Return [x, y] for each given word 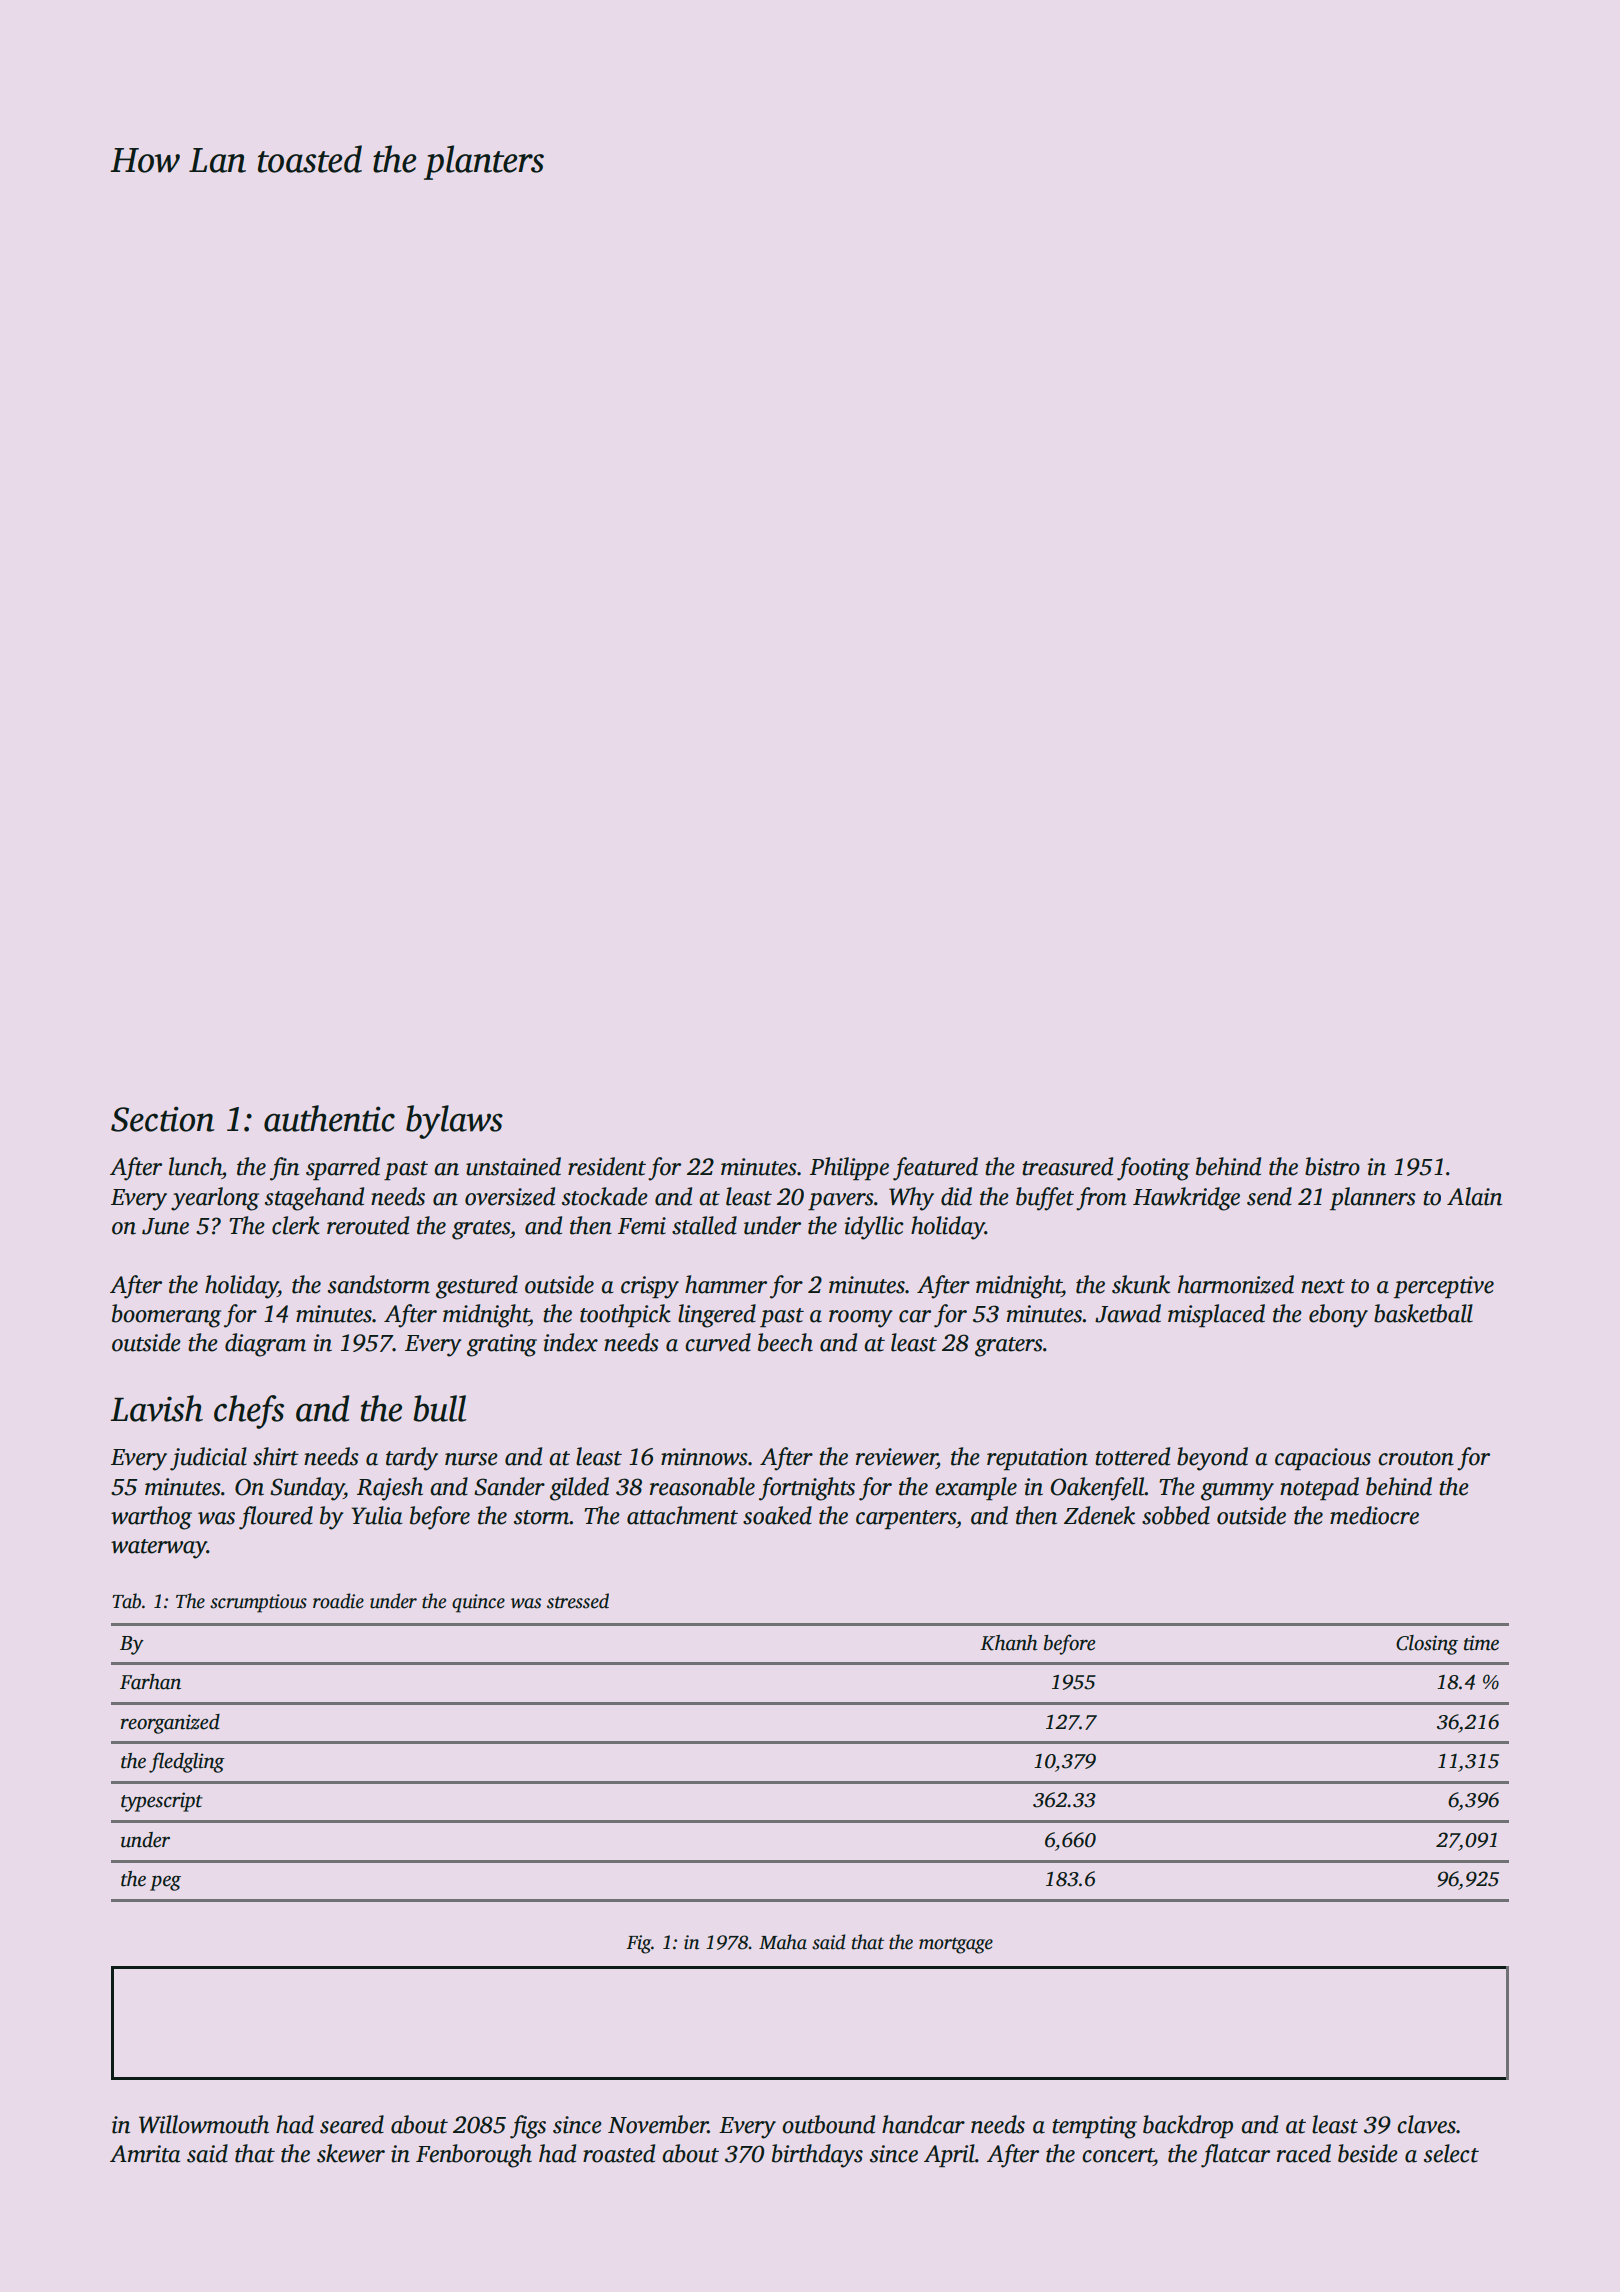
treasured [1067, 1166]
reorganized [170, 1724]
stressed [578, 1601]
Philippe [849, 1168]
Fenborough [474, 2156]
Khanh [1009, 1643]
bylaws [454, 1122]
